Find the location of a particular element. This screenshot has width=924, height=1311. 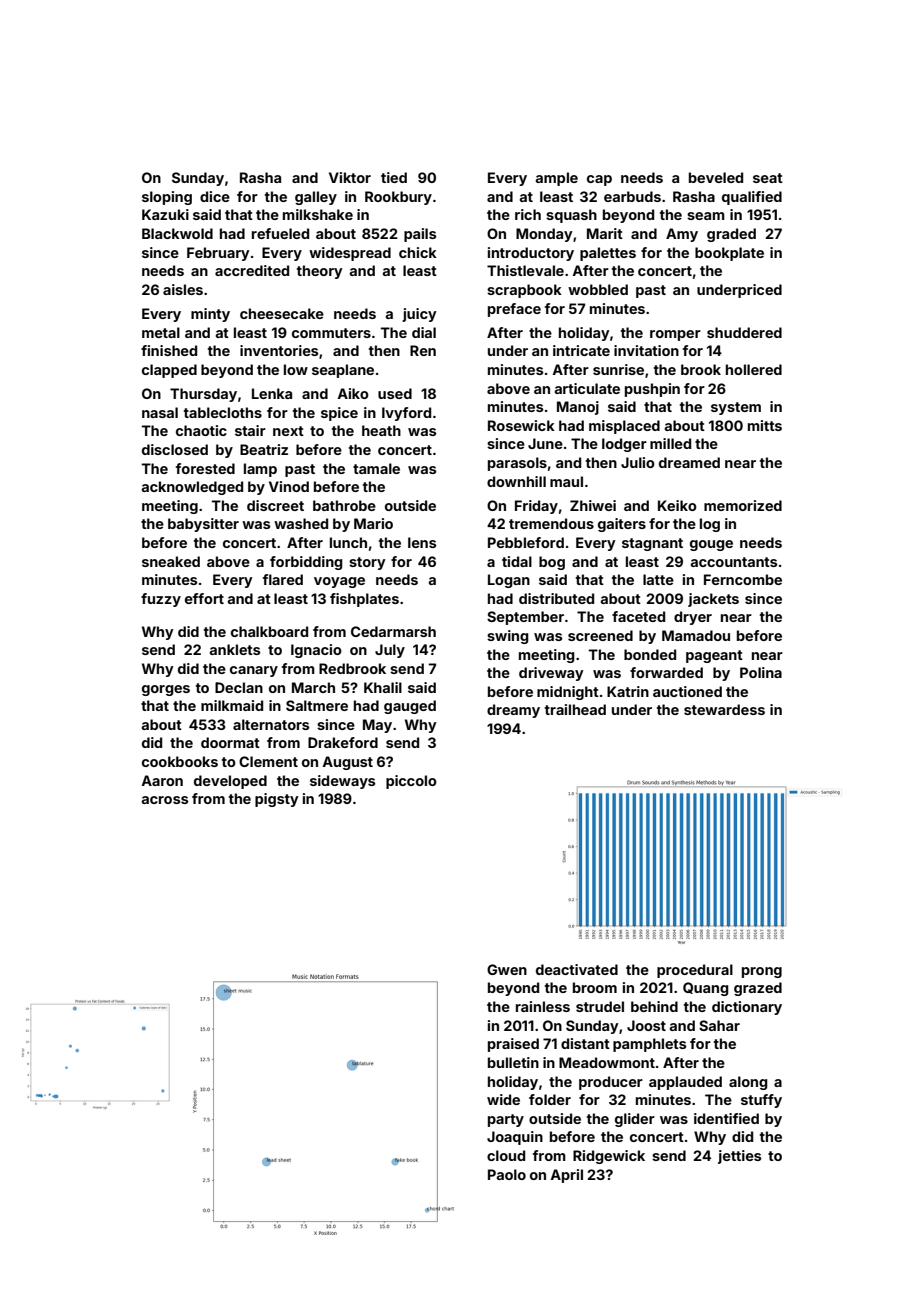

finished is located at coordinates (169, 350).
